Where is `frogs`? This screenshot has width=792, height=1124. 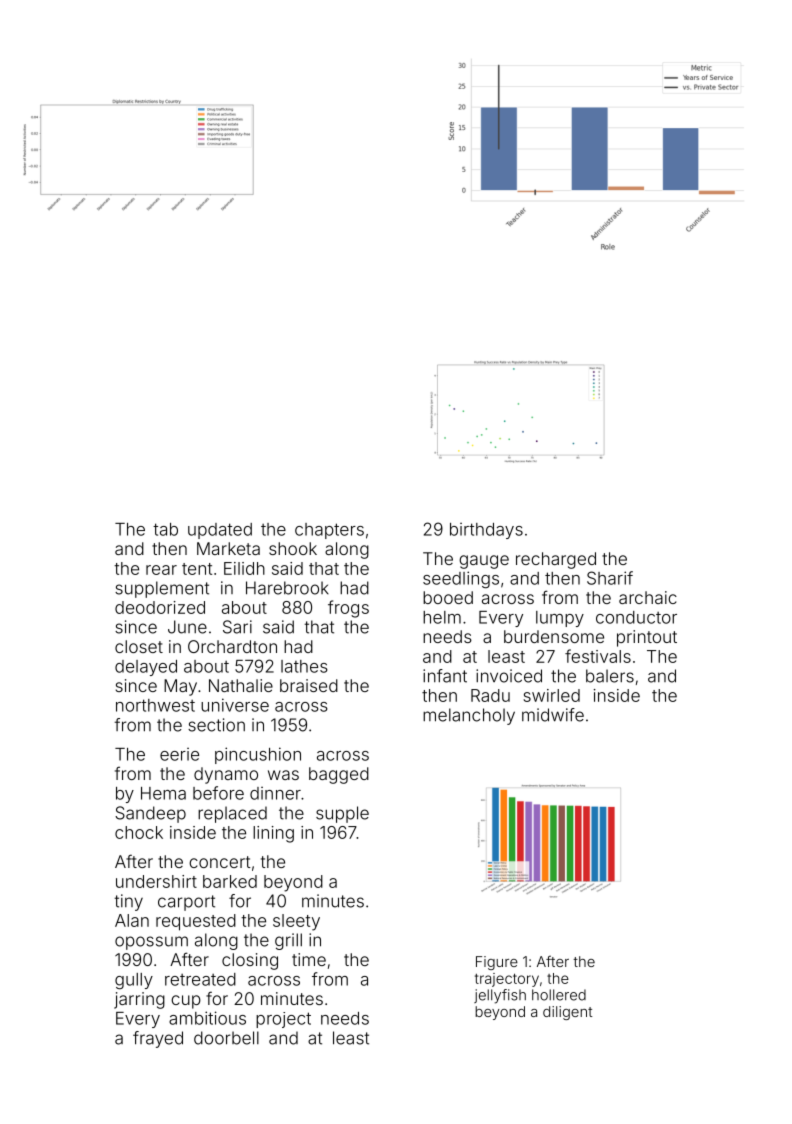
frogs is located at coordinates (348, 609).
